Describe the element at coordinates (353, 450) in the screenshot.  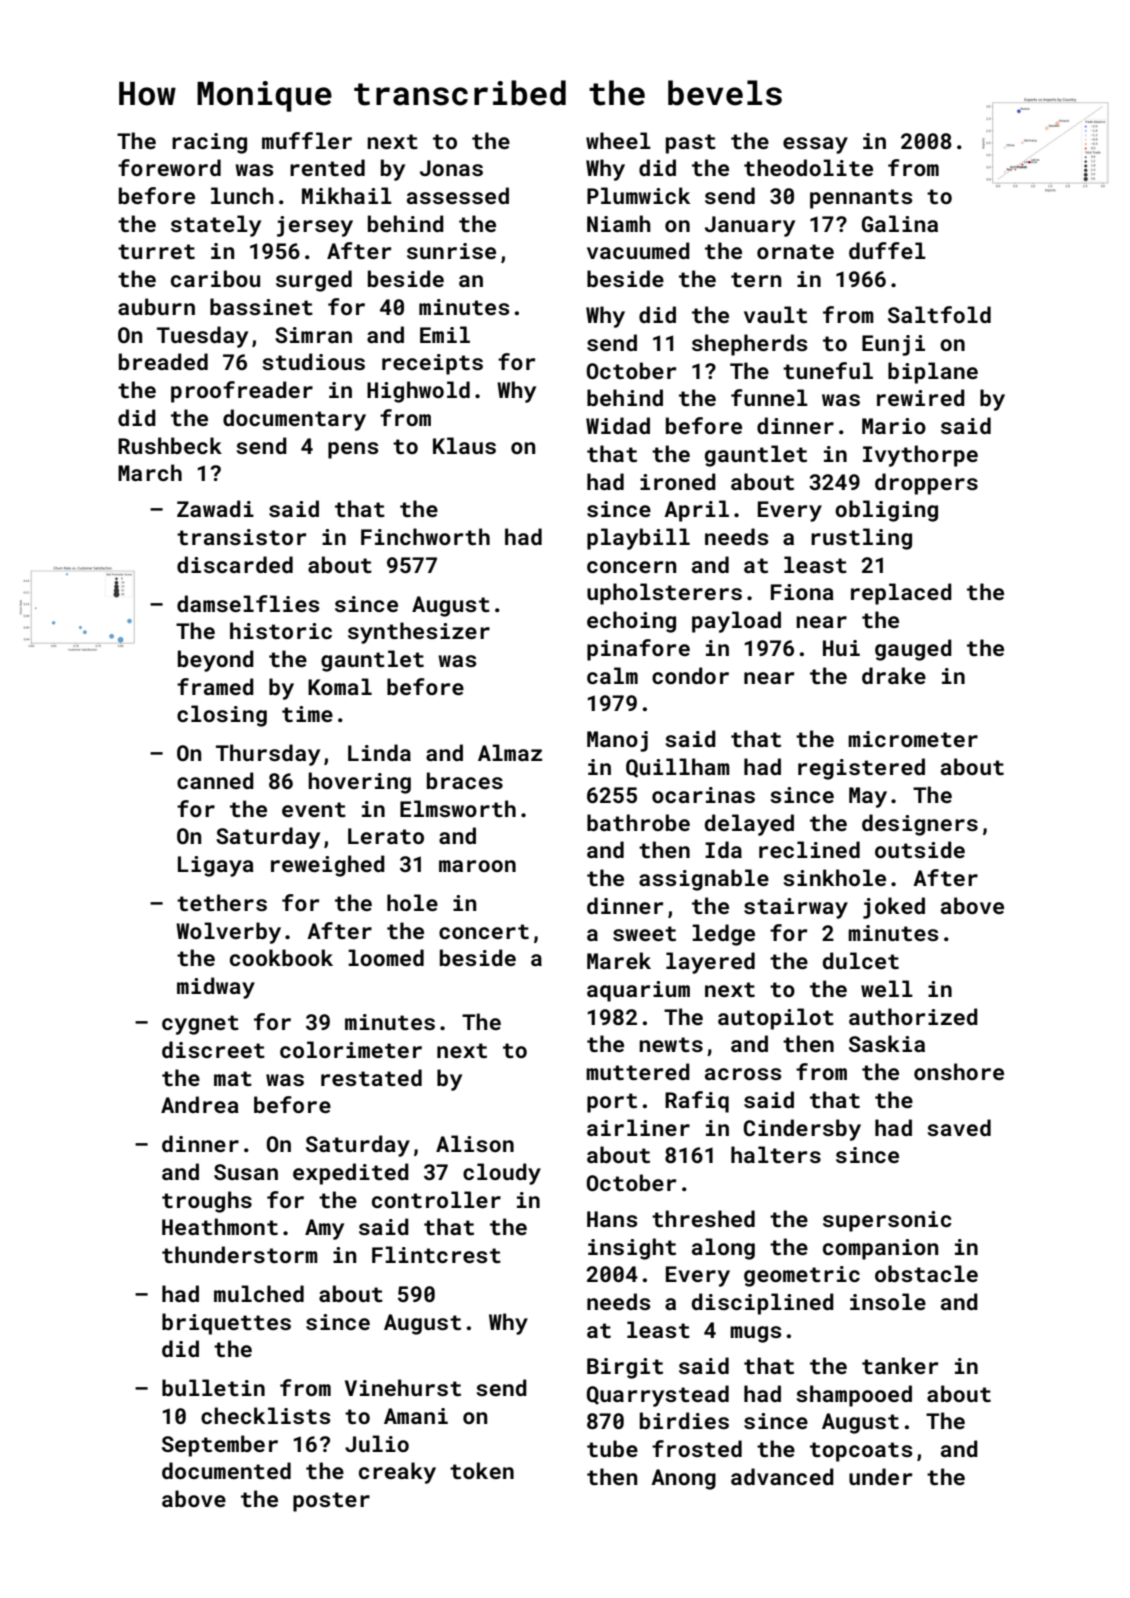
I see `pens` at that location.
